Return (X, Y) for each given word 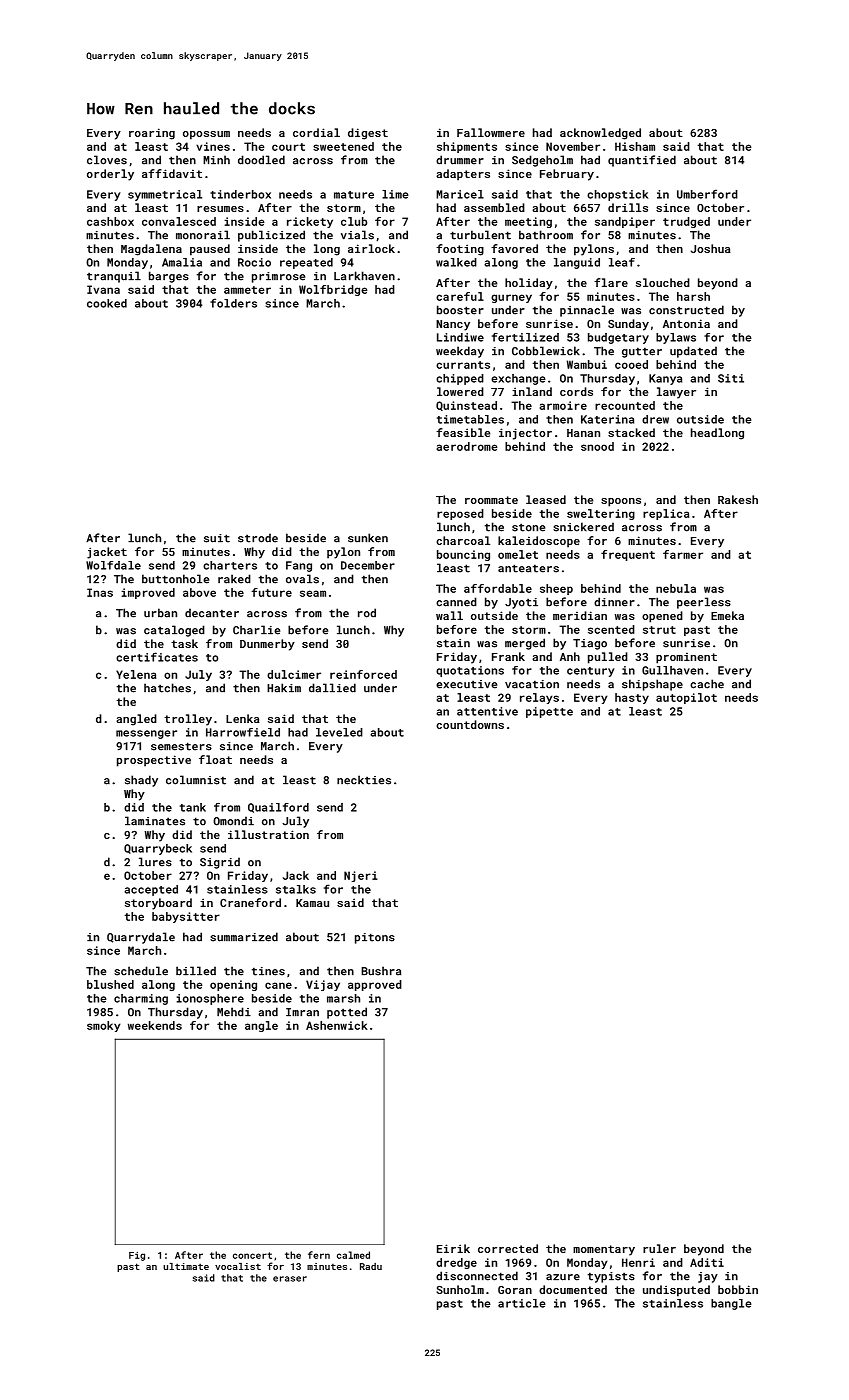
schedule (141, 971)
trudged (686, 222)
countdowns (470, 724)
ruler (659, 1248)
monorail (203, 235)
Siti (731, 378)
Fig (137, 1256)
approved (375, 985)
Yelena (136, 674)
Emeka (727, 615)
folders (233, 303)
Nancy (453, 325)
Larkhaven (364, 276)
